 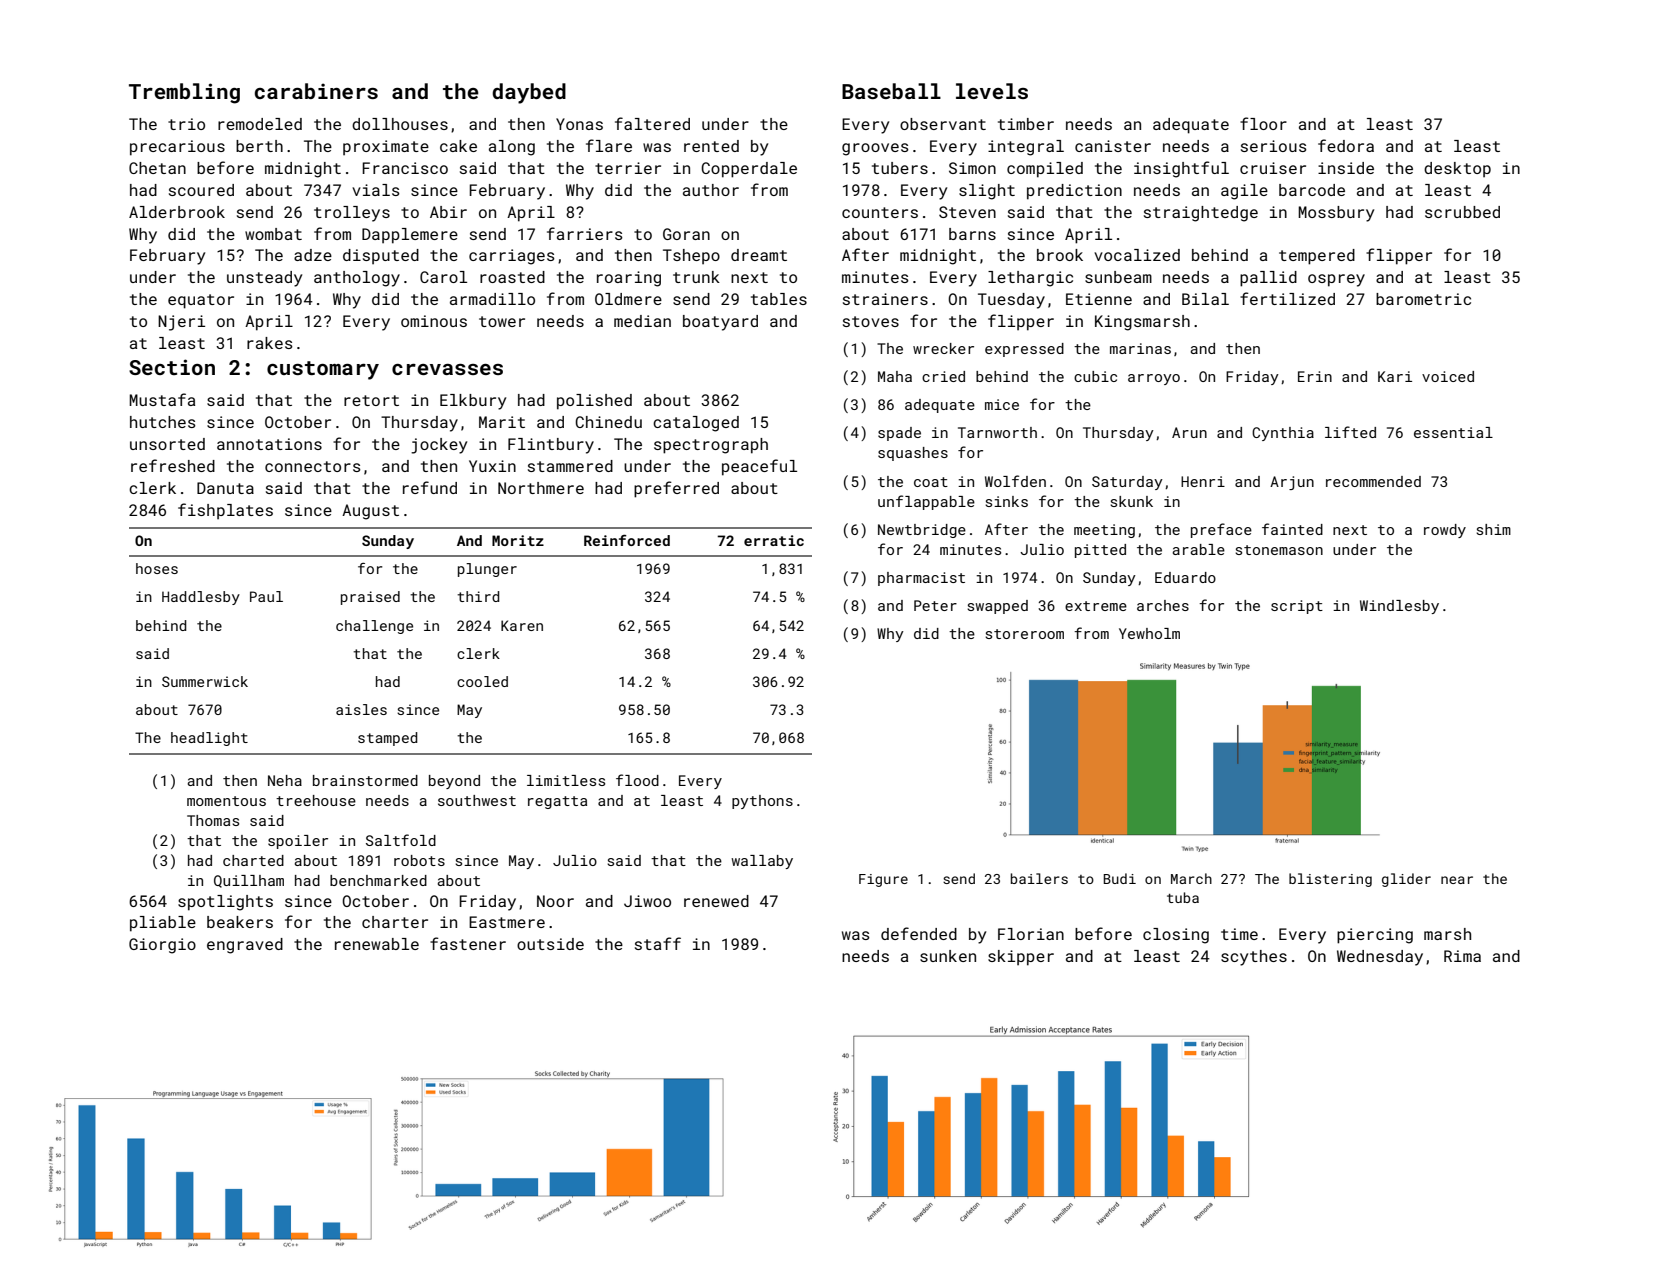 What do you see at coordinates (779, 299) in the image?
I see `tables` at bounding box center [779, 299].
